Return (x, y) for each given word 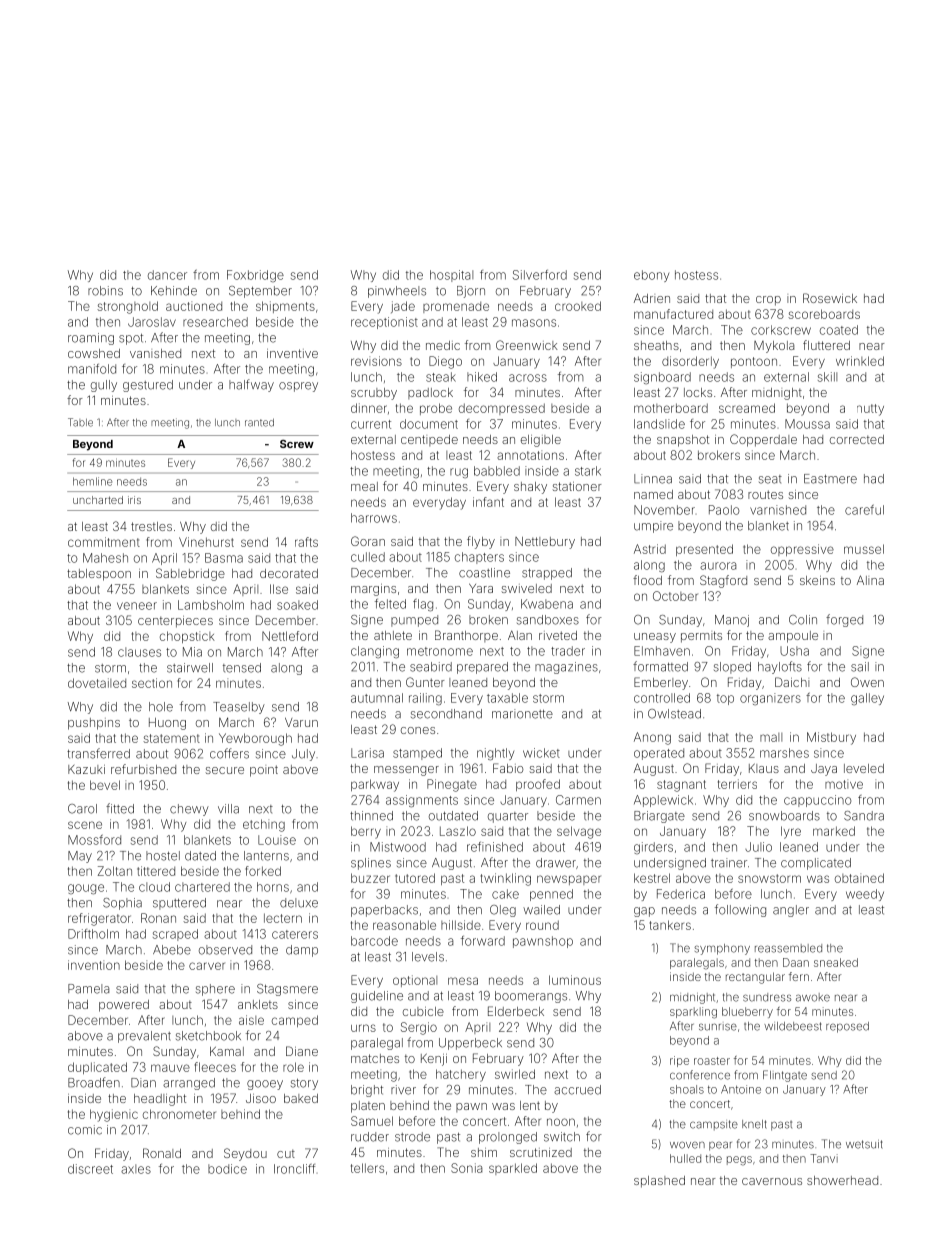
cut (286, 1153)
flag (423, 605)
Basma (224, 558)
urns (363, 1028)
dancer (167, 275)
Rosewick (830, 298)
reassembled (788, 948)
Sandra (864, 816)
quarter (508, 817)
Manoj (732, 621)
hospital (451, 276)
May (80, 857)
